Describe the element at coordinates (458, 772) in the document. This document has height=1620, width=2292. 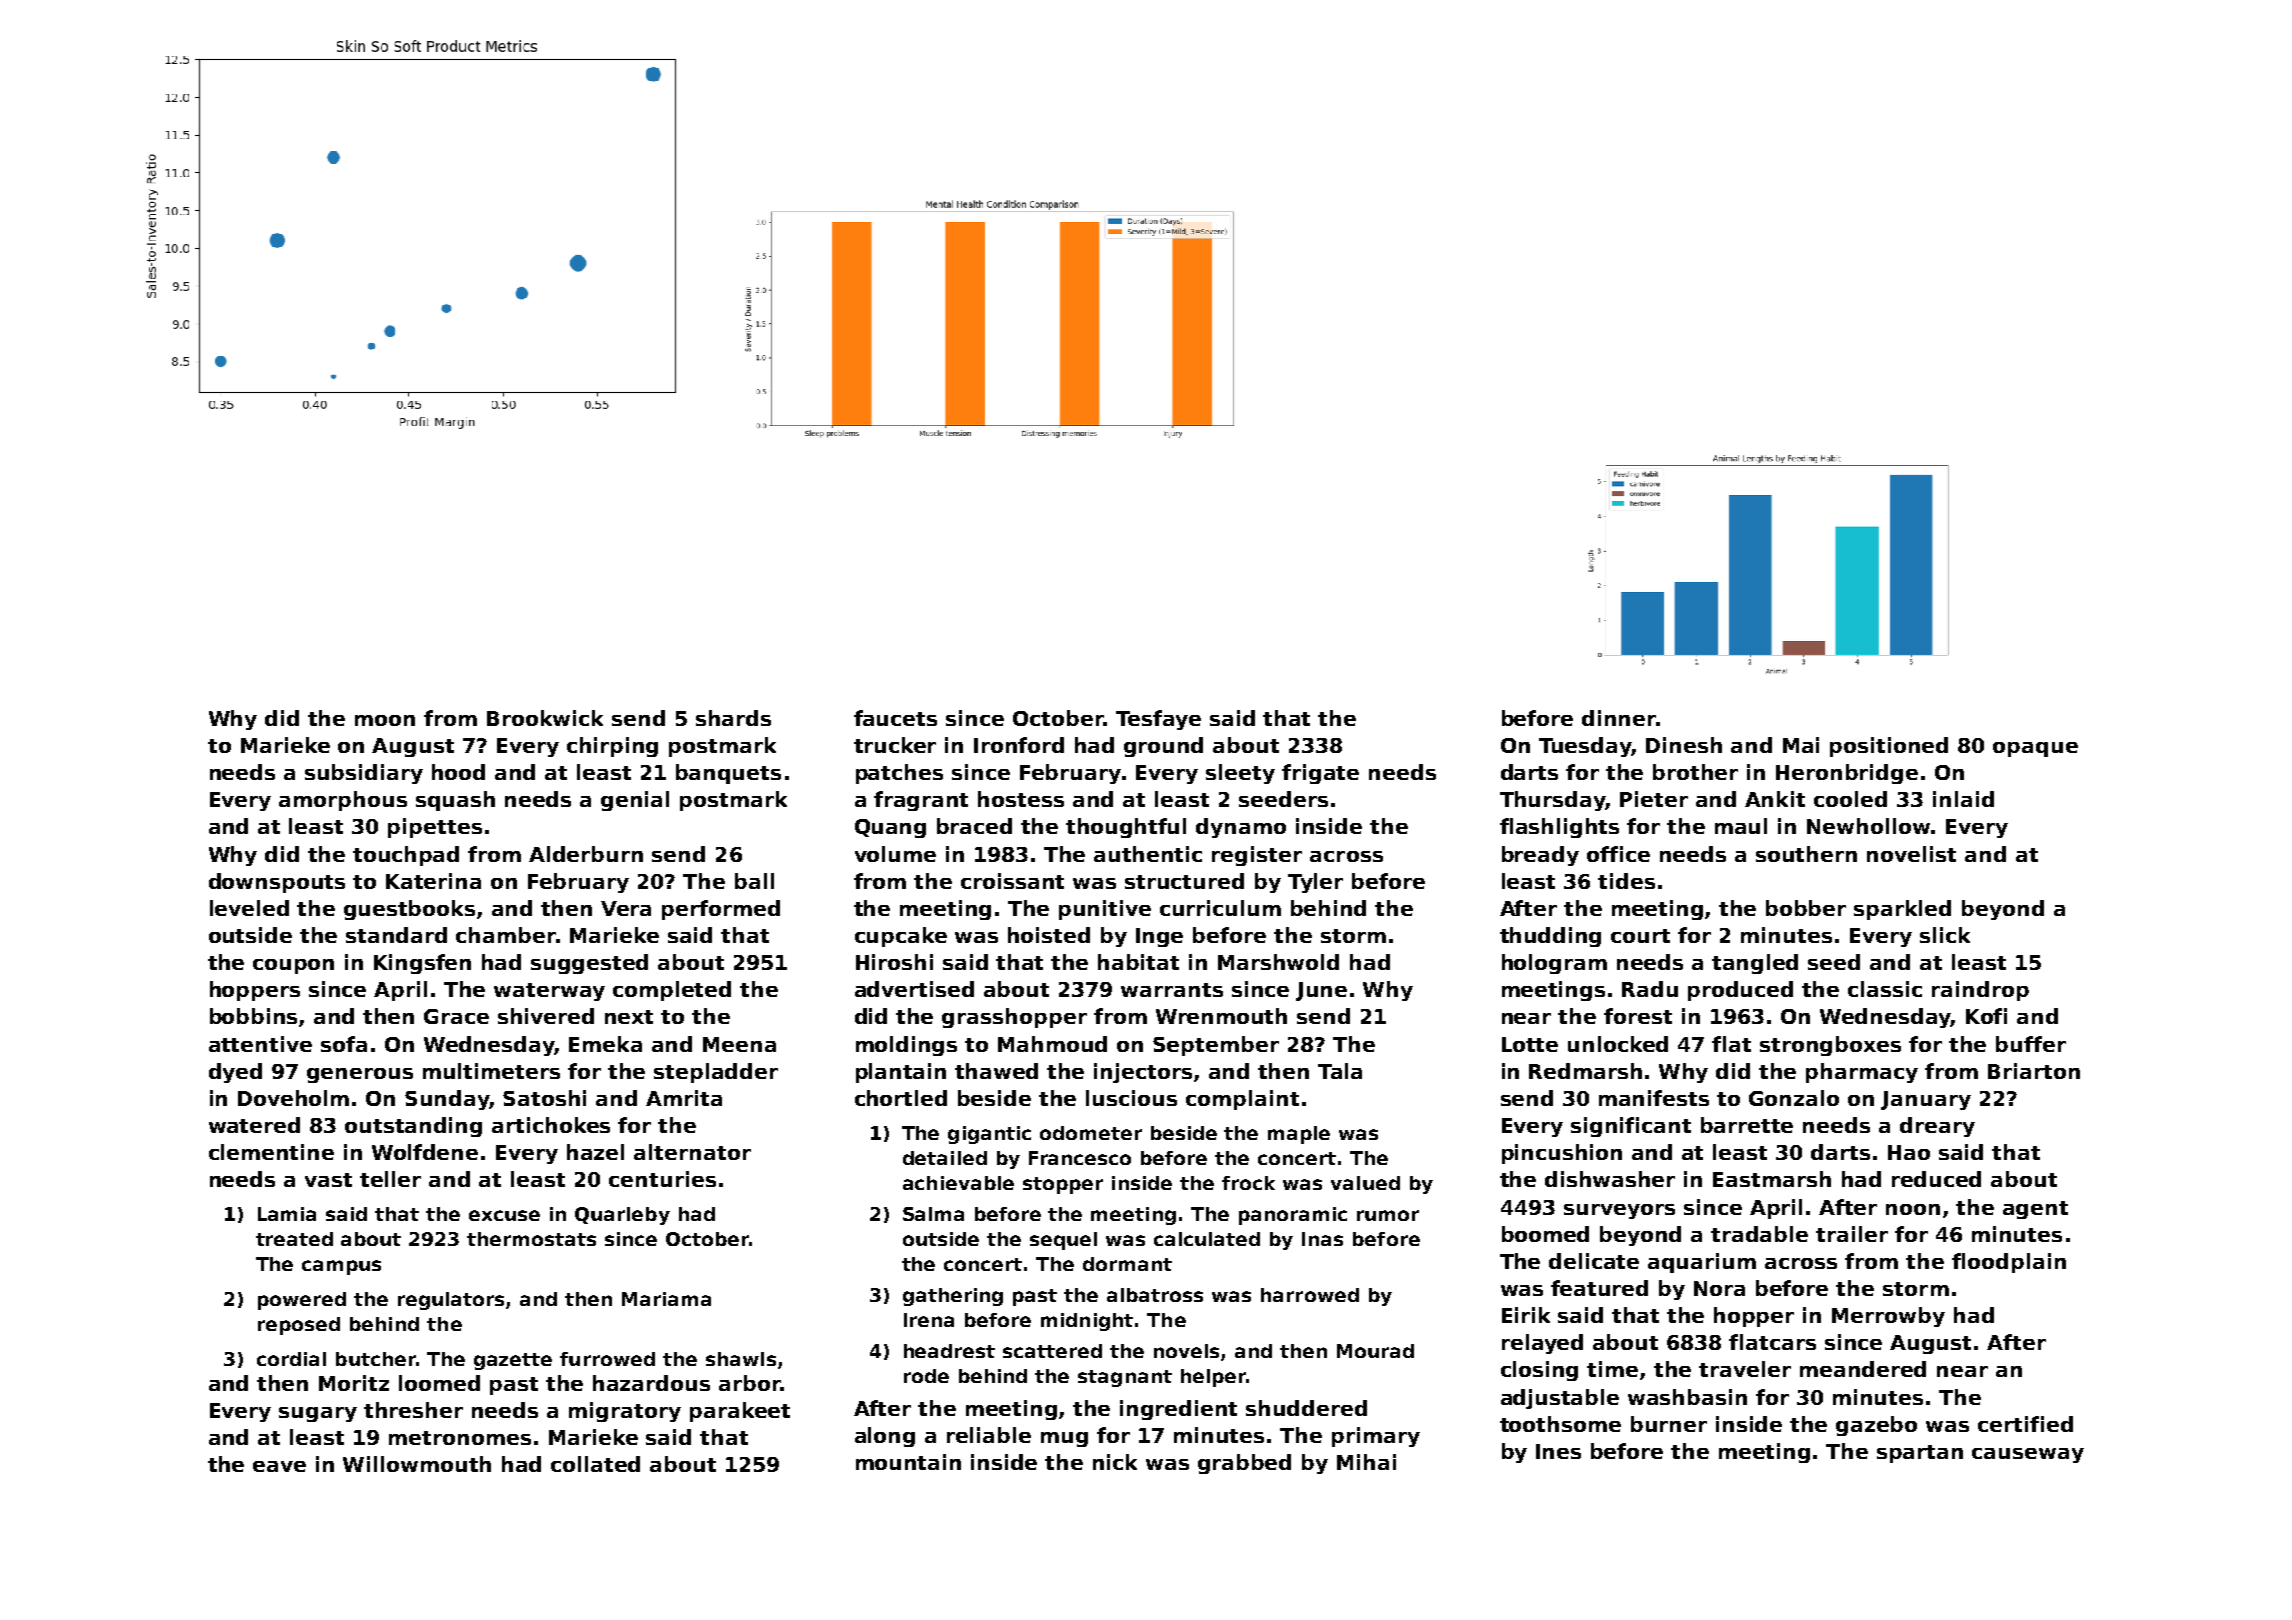
I see `hood` at that location.
